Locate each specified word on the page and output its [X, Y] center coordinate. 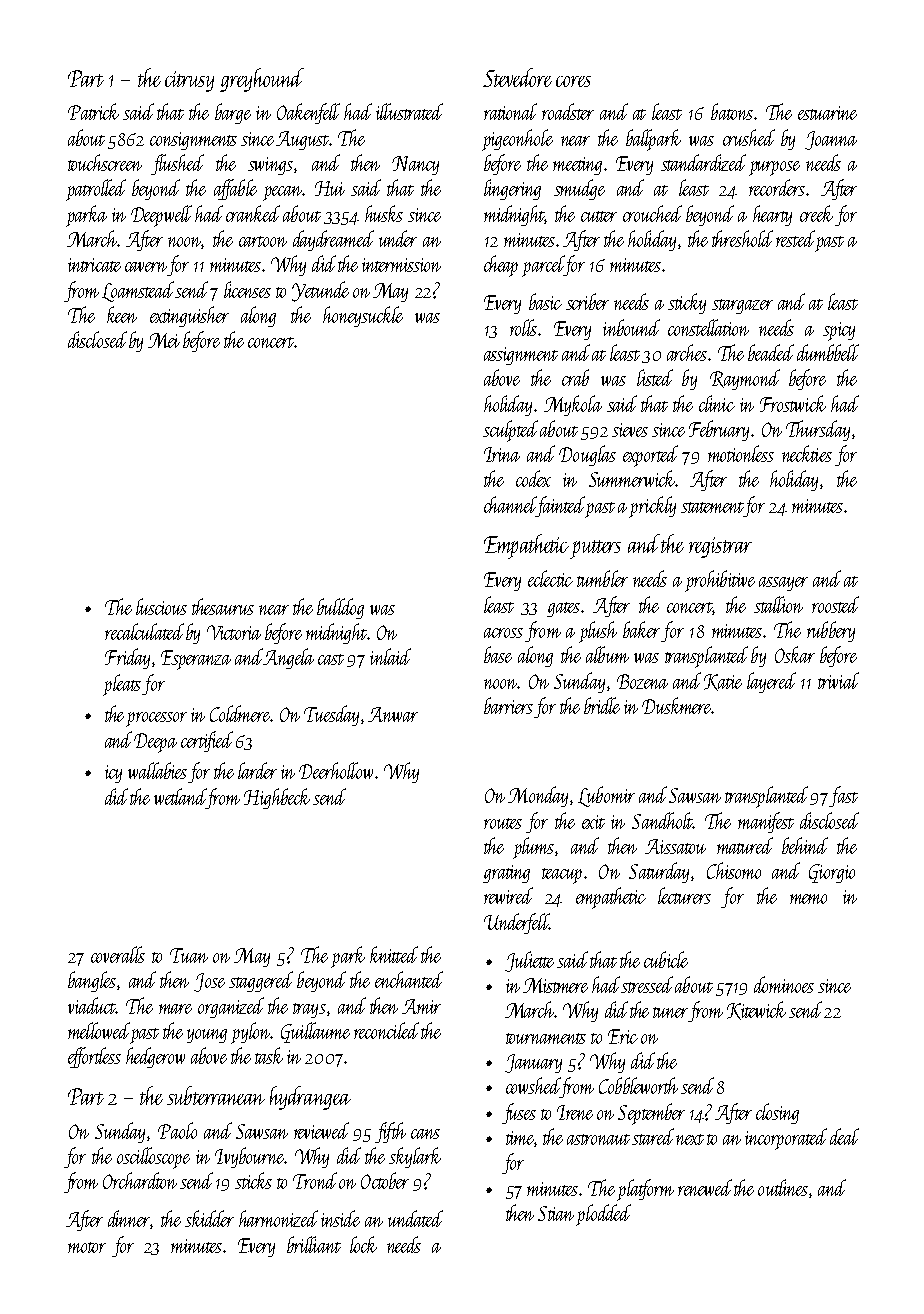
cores [573, 81]
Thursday [818, 430]
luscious [161, 606]
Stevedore [517, 77]
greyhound [262, 80]
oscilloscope [153, 1158]
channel [510, 504]
